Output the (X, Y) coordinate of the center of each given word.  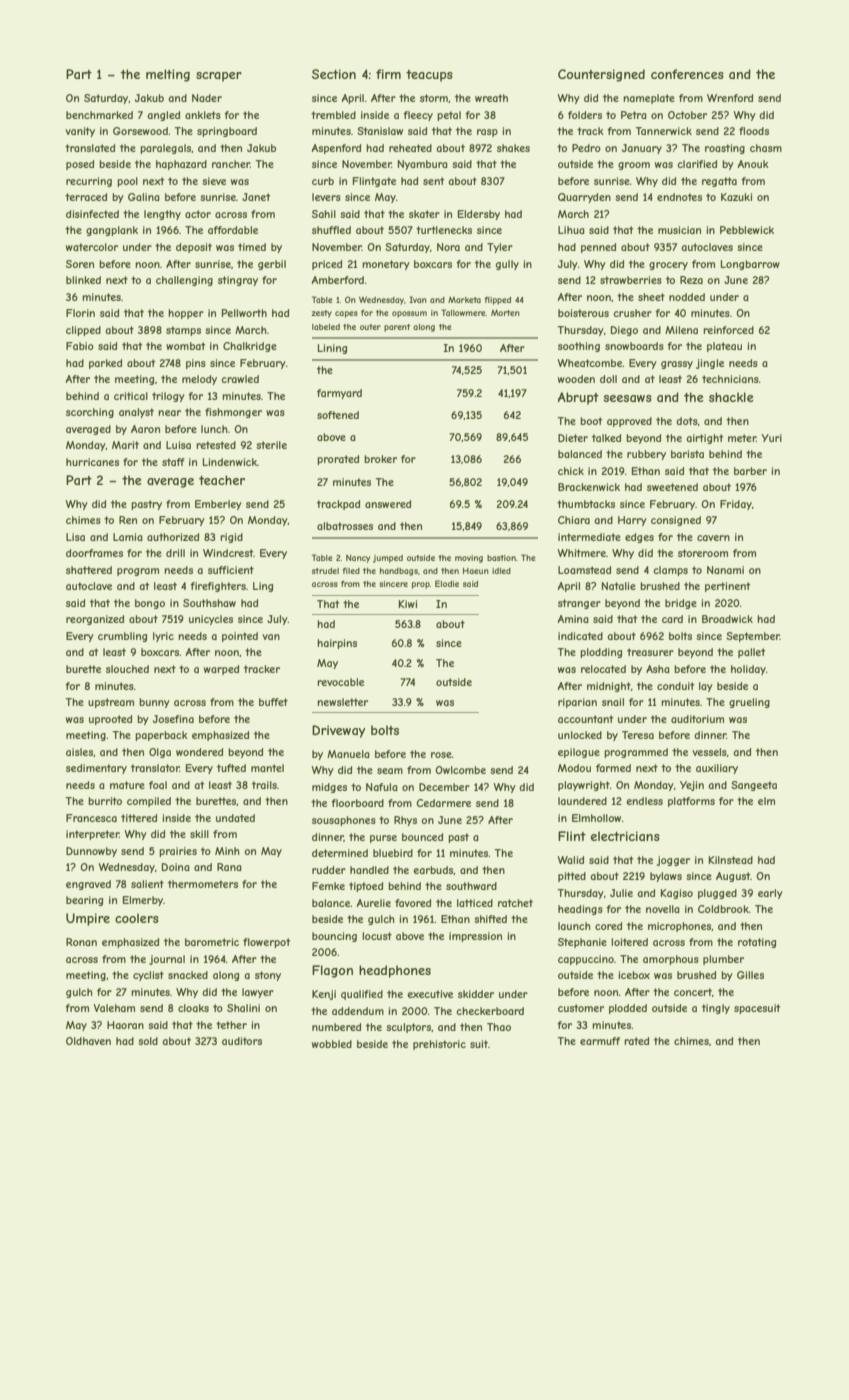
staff (173, 462)
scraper (219, 77)
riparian (577, 703)
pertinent (728, 587)
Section (334, 74)
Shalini (243, 1008)
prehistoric (439, 1045)
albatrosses (345, 526)
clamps (670, 571)
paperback (161, 736)
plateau (724, 347)
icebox (634, 975)
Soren (80, 264)
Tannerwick (664, 131)
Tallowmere (463, 312)
